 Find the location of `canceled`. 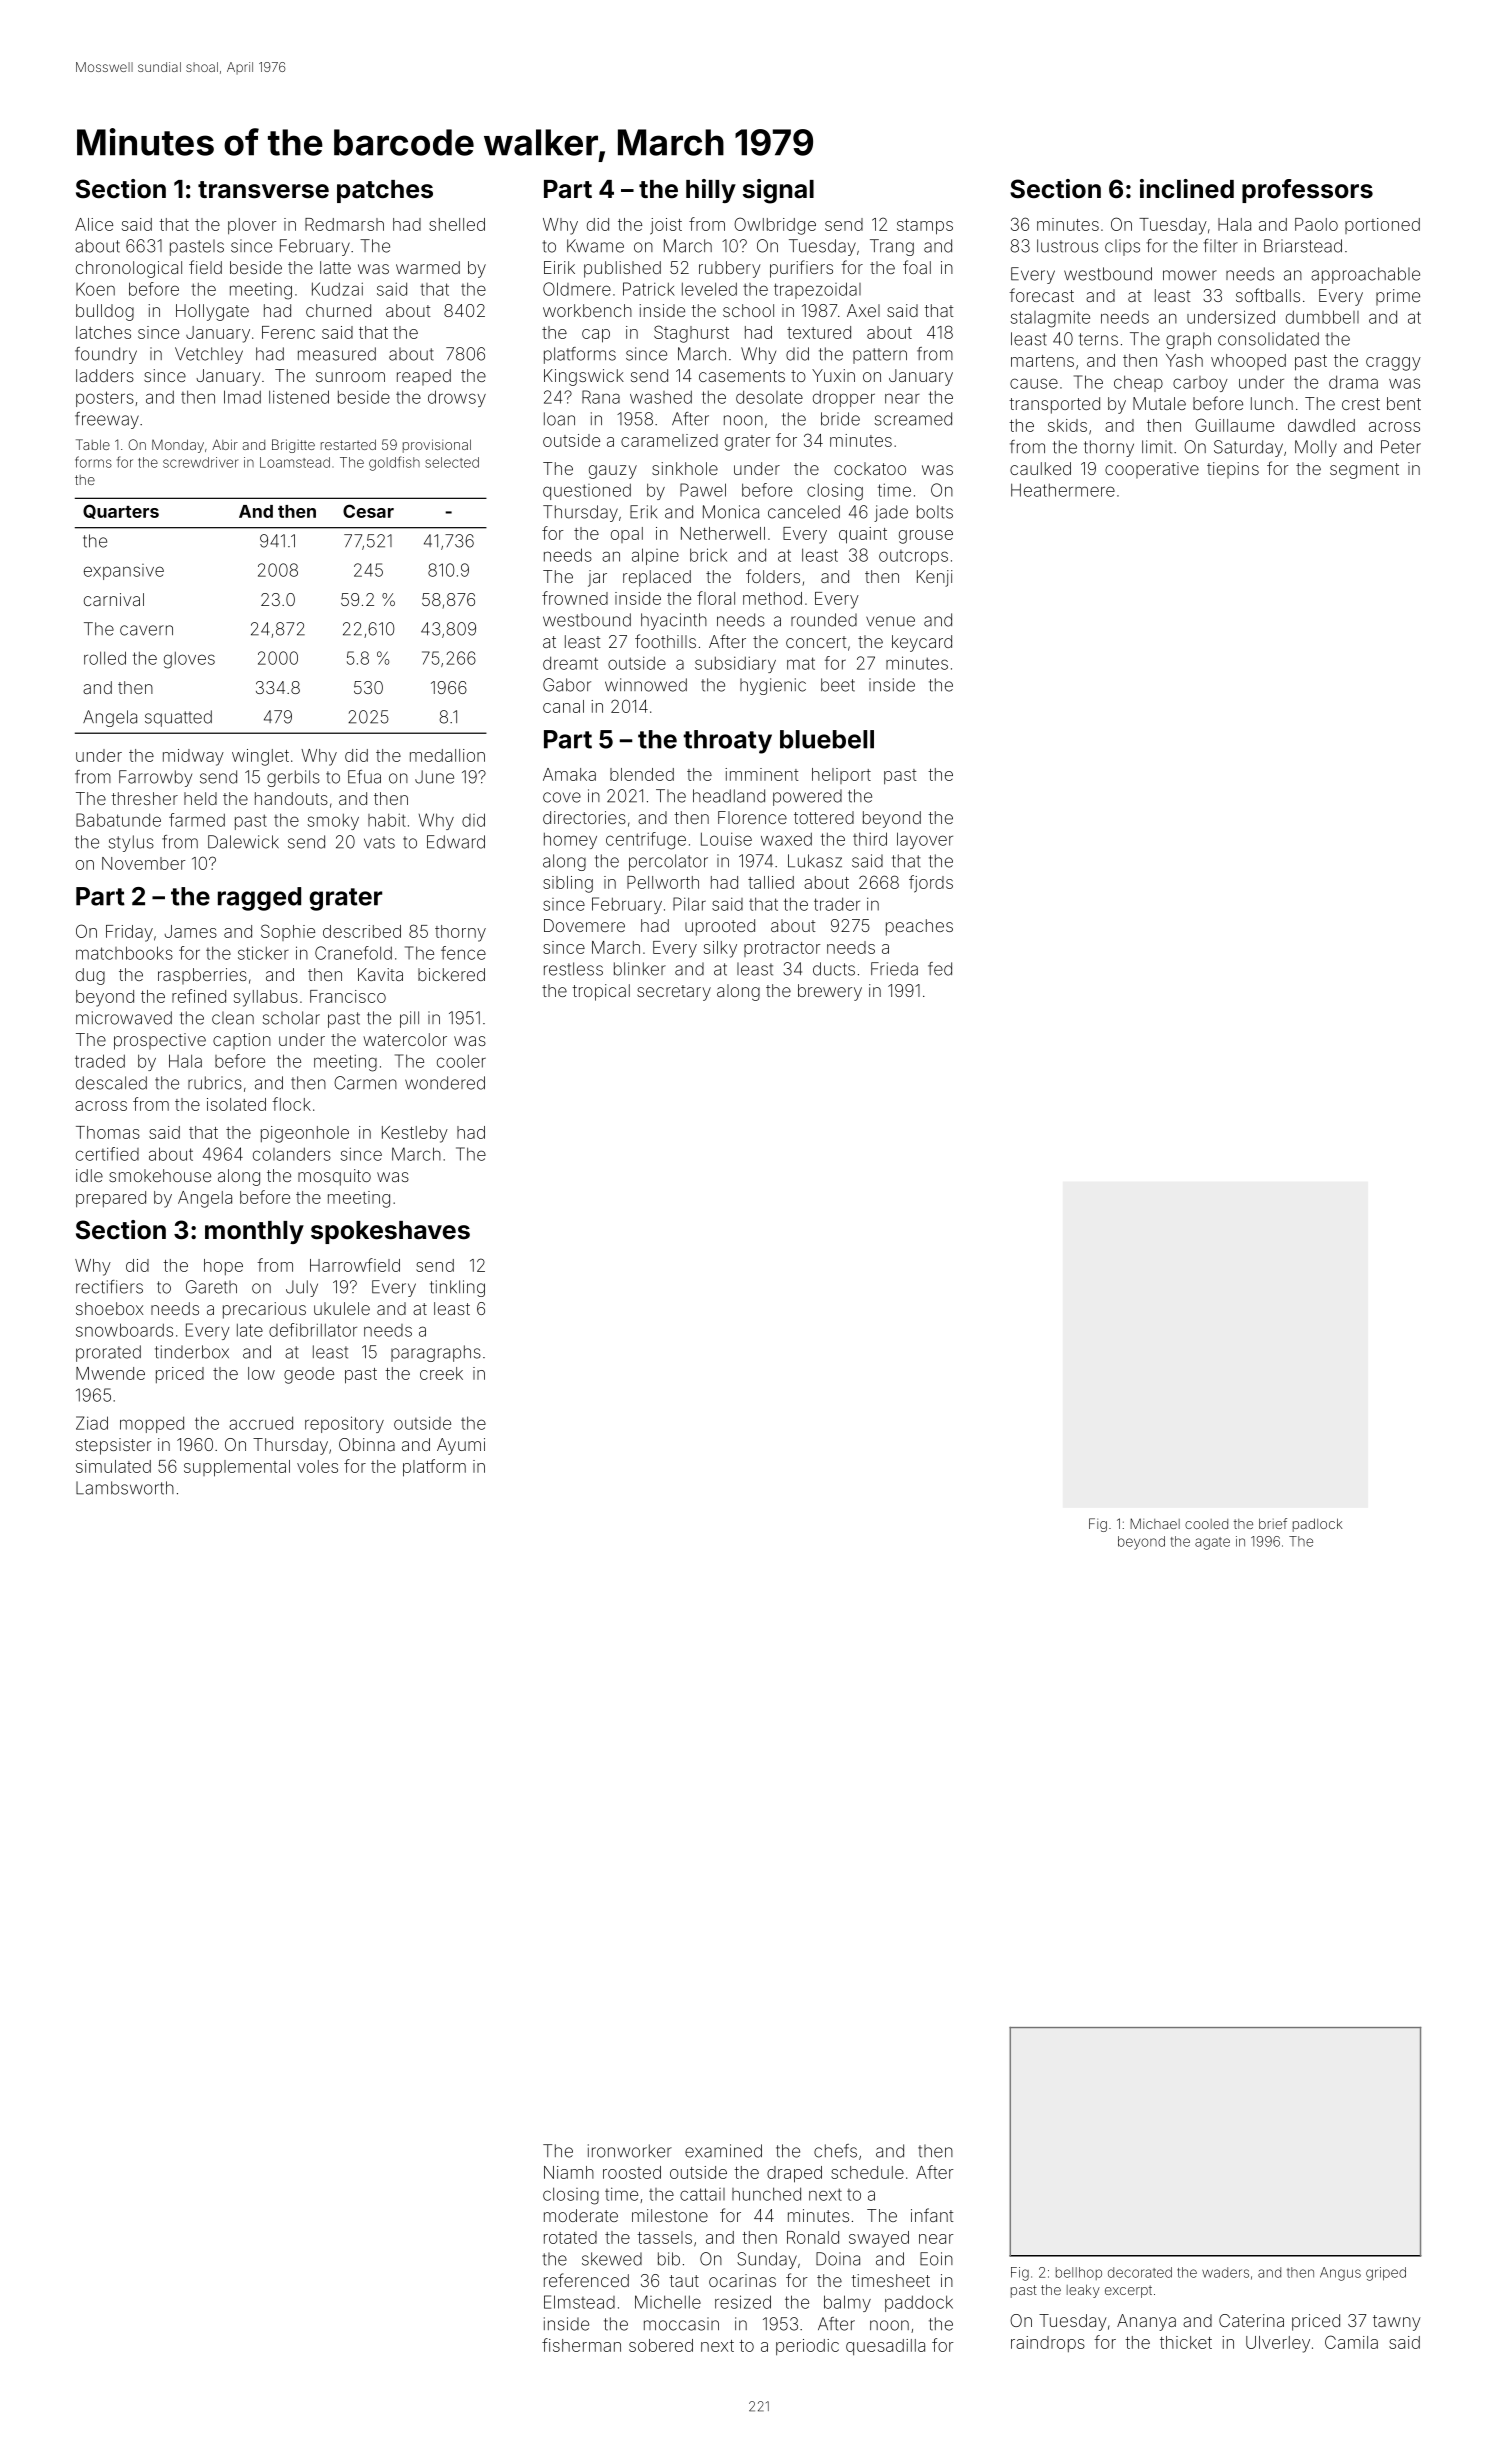

canceled is located at coordinates (804, 512).
